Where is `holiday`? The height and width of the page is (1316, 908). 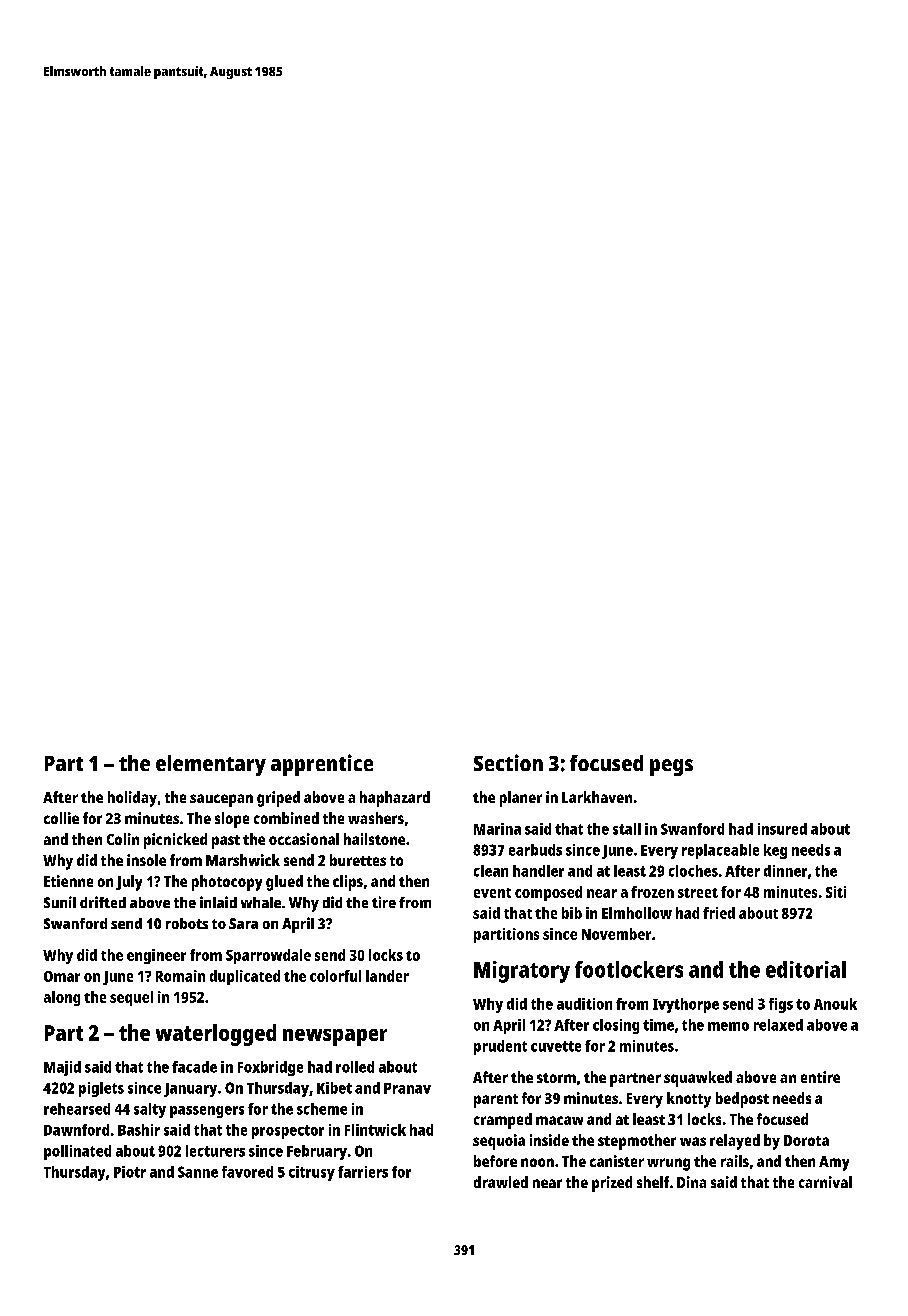 holiday is located at coordinates (132, 799).
